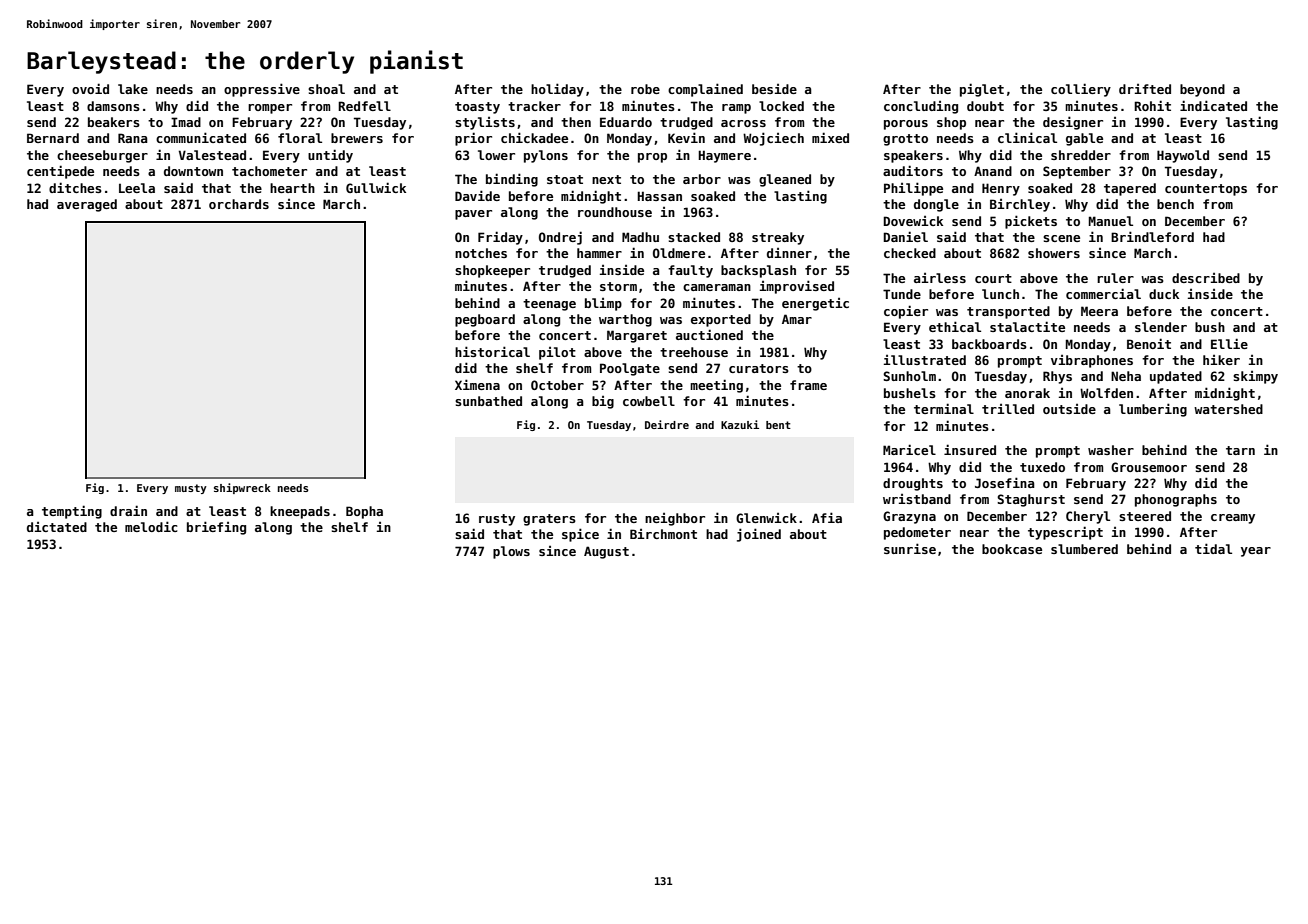 The image size is (1308, 924). What do you see at coordinates (1084, 549) in the image?
I see `slumbered` at bounding box center [1084, 549].
